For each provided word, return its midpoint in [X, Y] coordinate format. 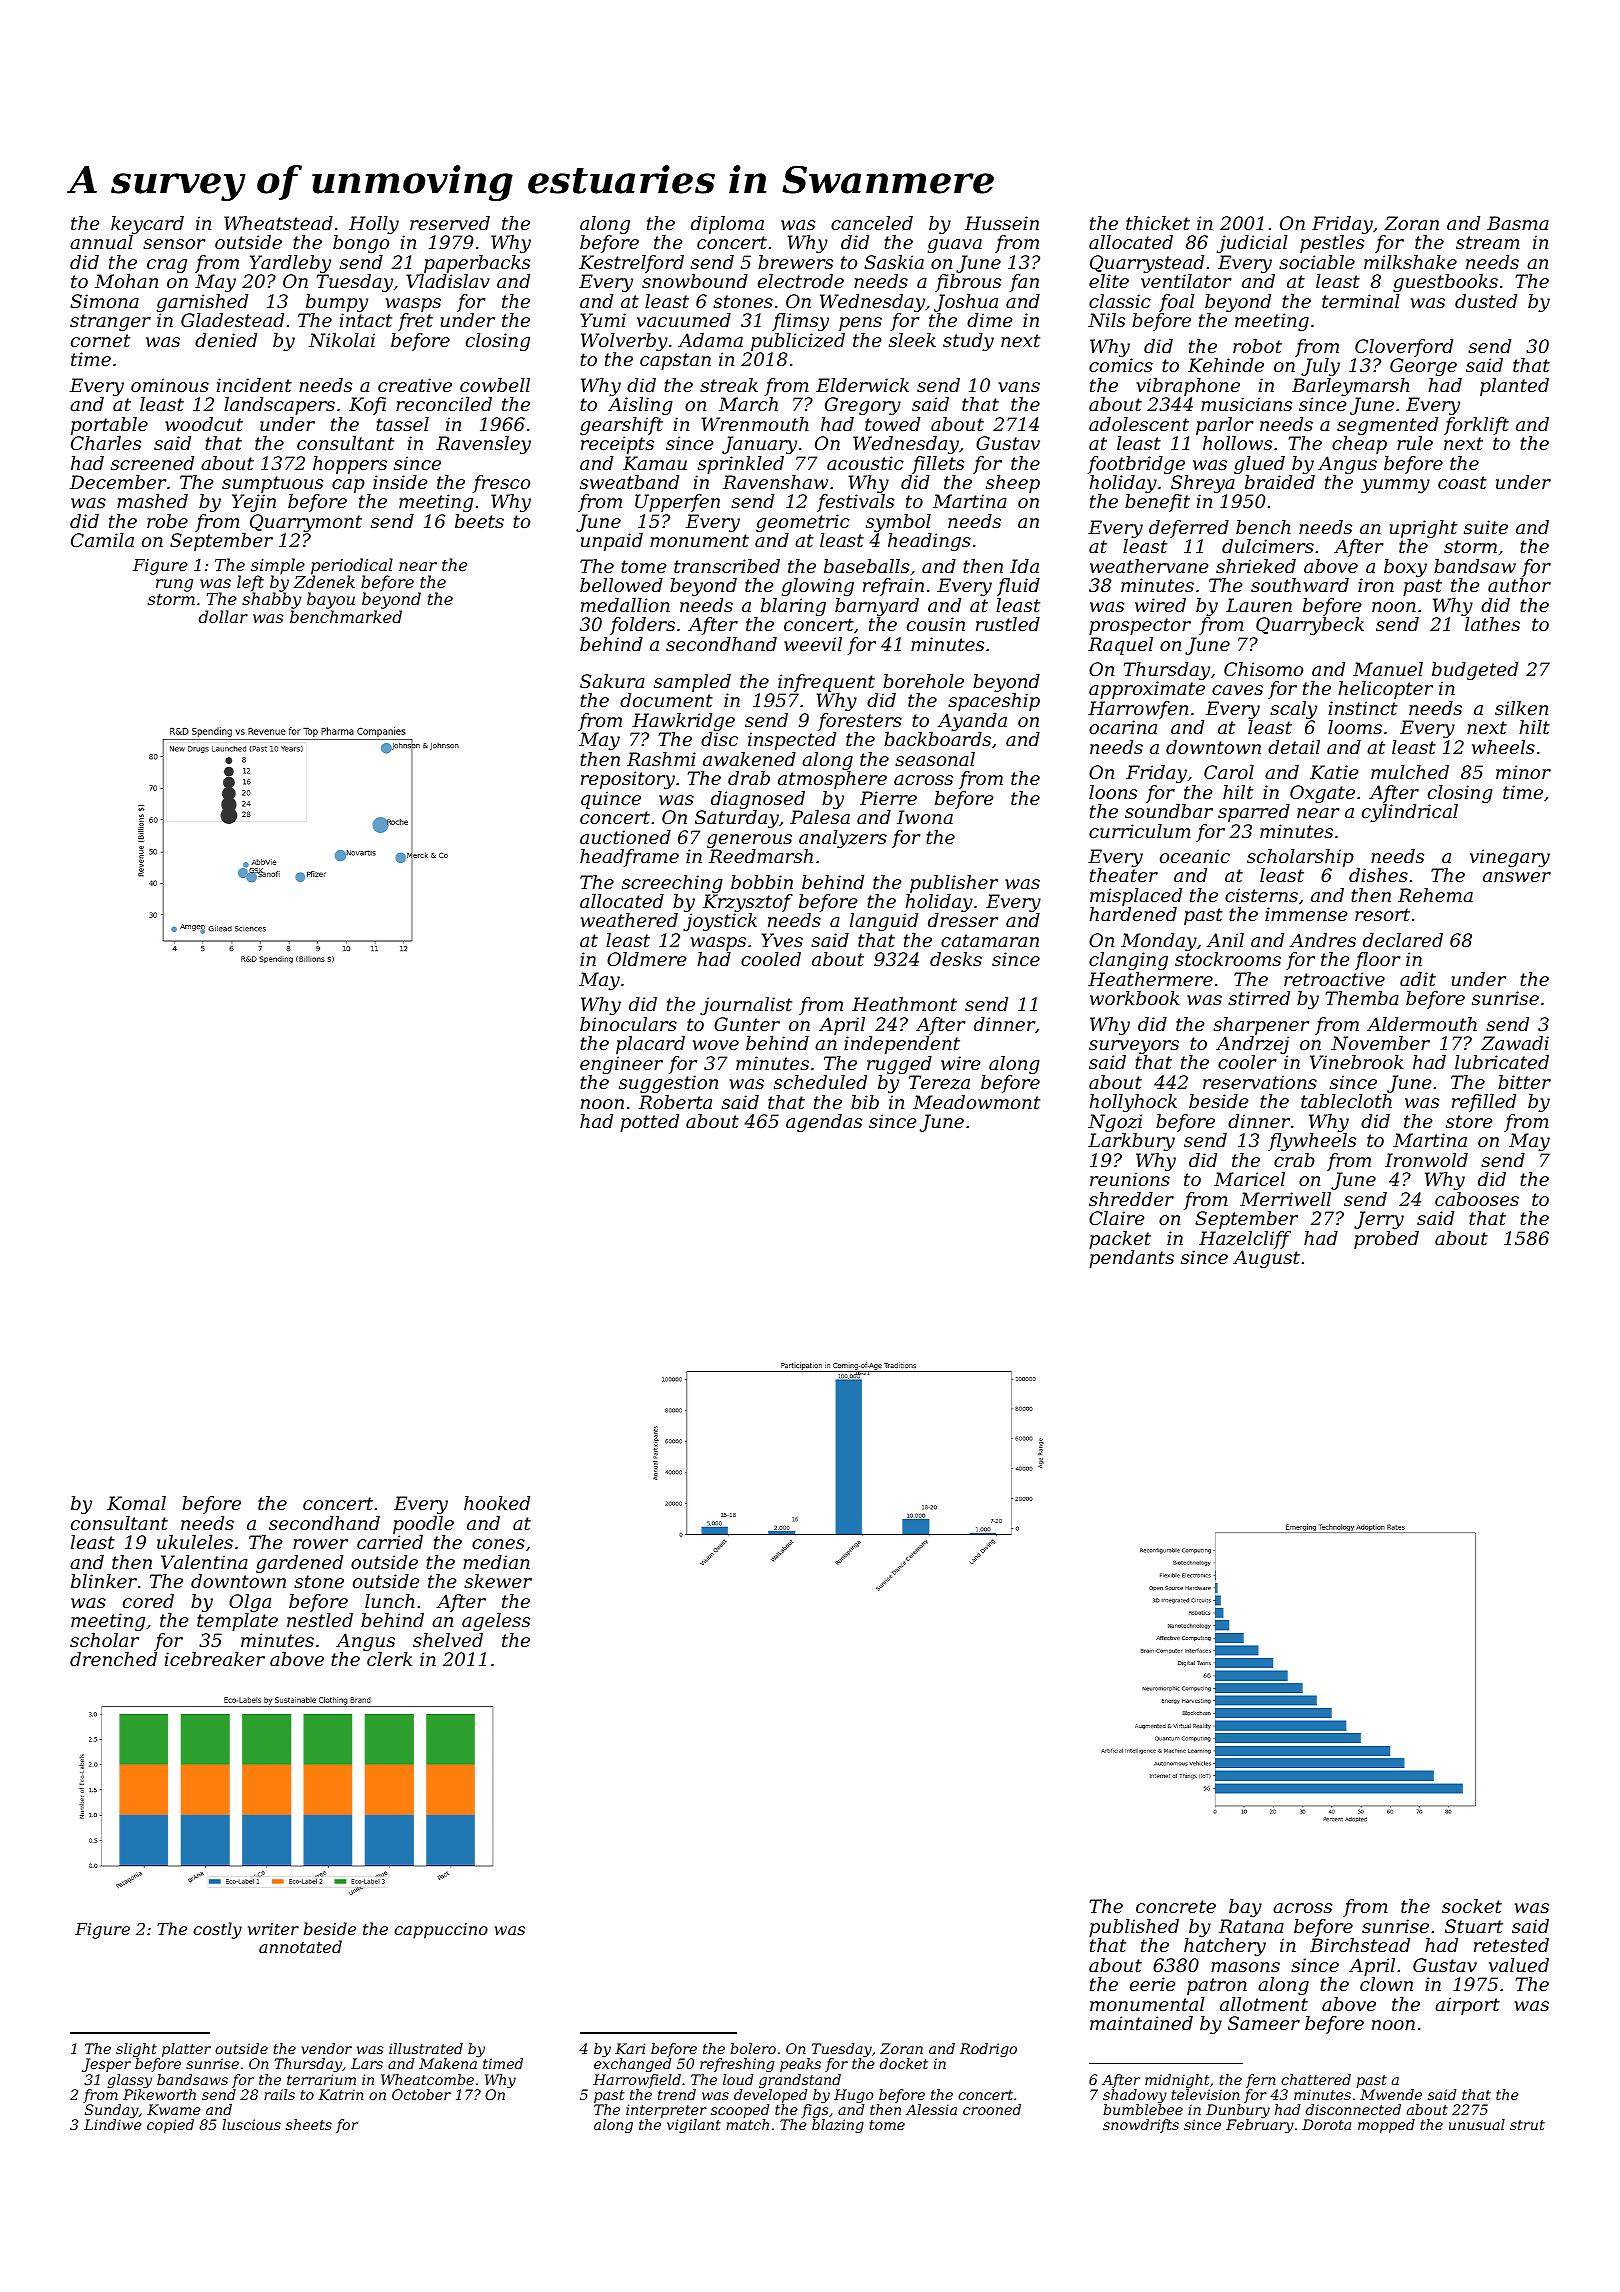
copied [170, 2126]
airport [1467, 2006]
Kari [630, 2048]
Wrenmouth [755, 424]
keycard [147, 225]
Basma [1518, 223]
